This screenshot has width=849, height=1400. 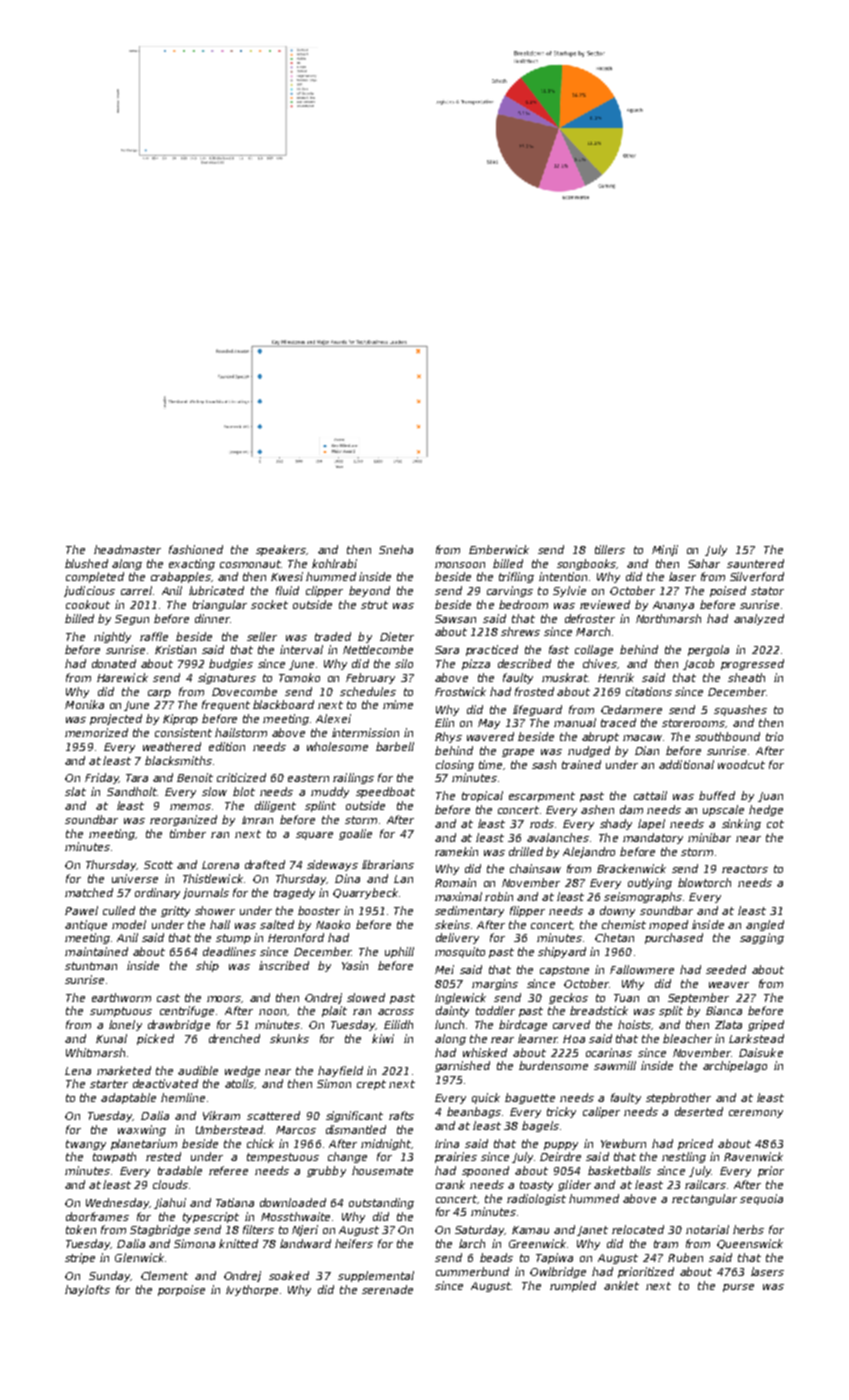 I want to click on Ravenwick, so click(x=753, y=1156).
